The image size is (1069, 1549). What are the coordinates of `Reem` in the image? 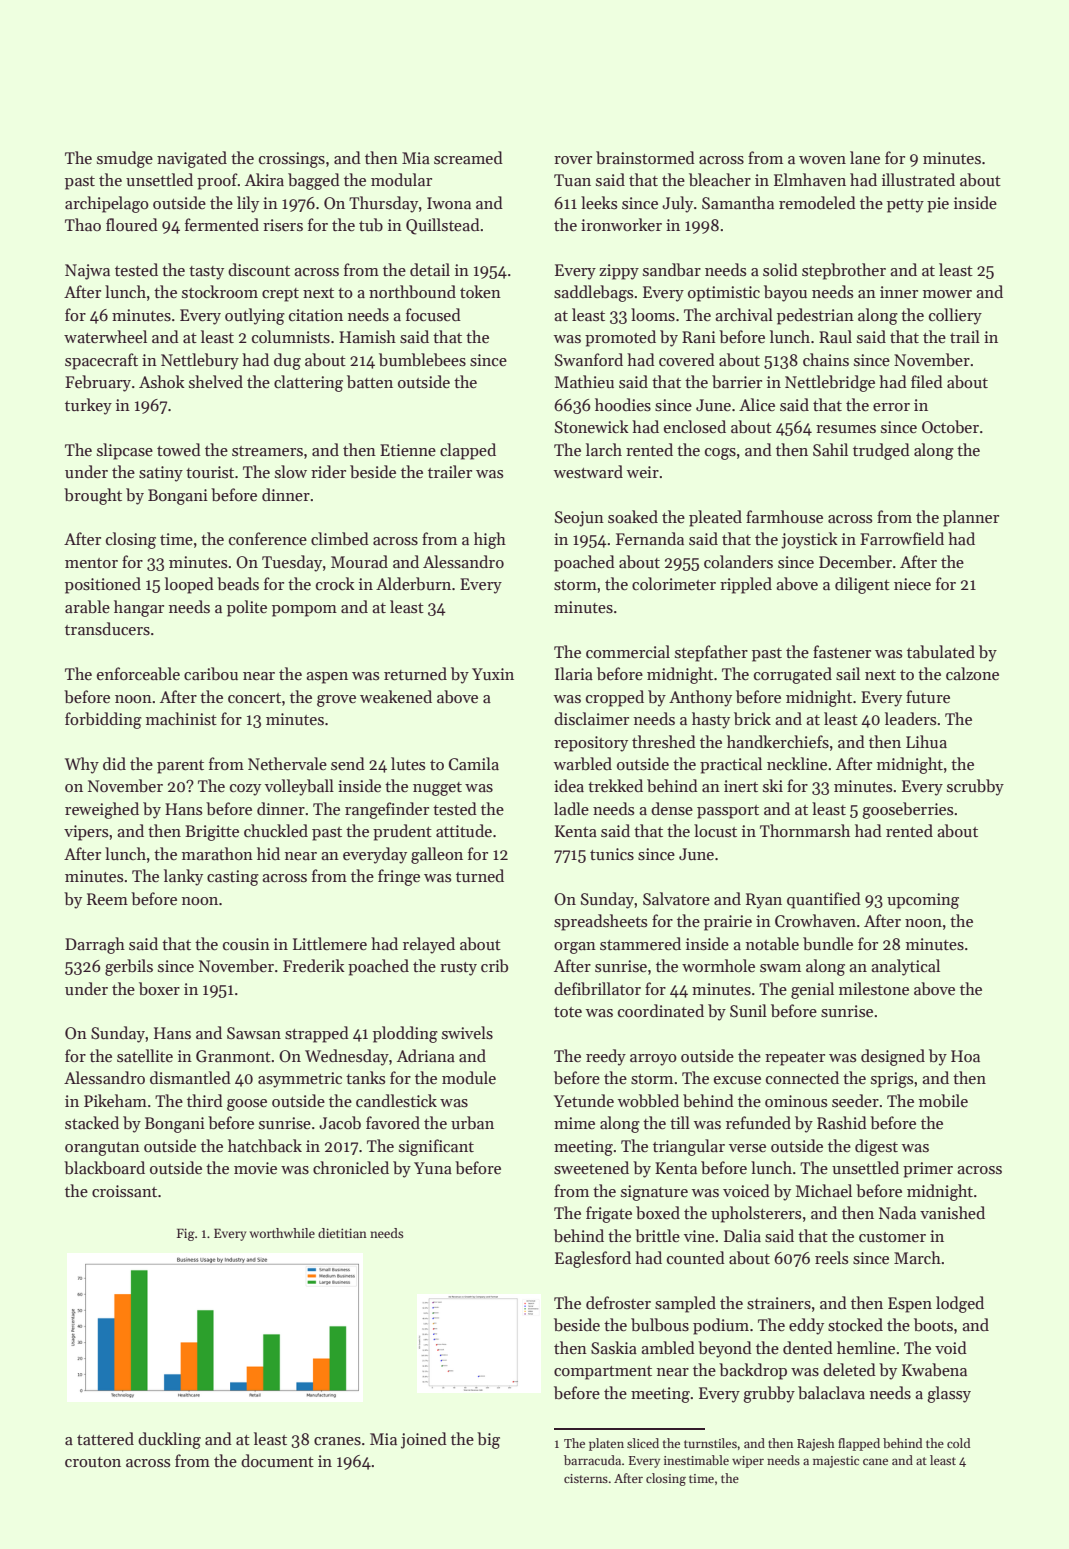 It's located at (107, 899).
